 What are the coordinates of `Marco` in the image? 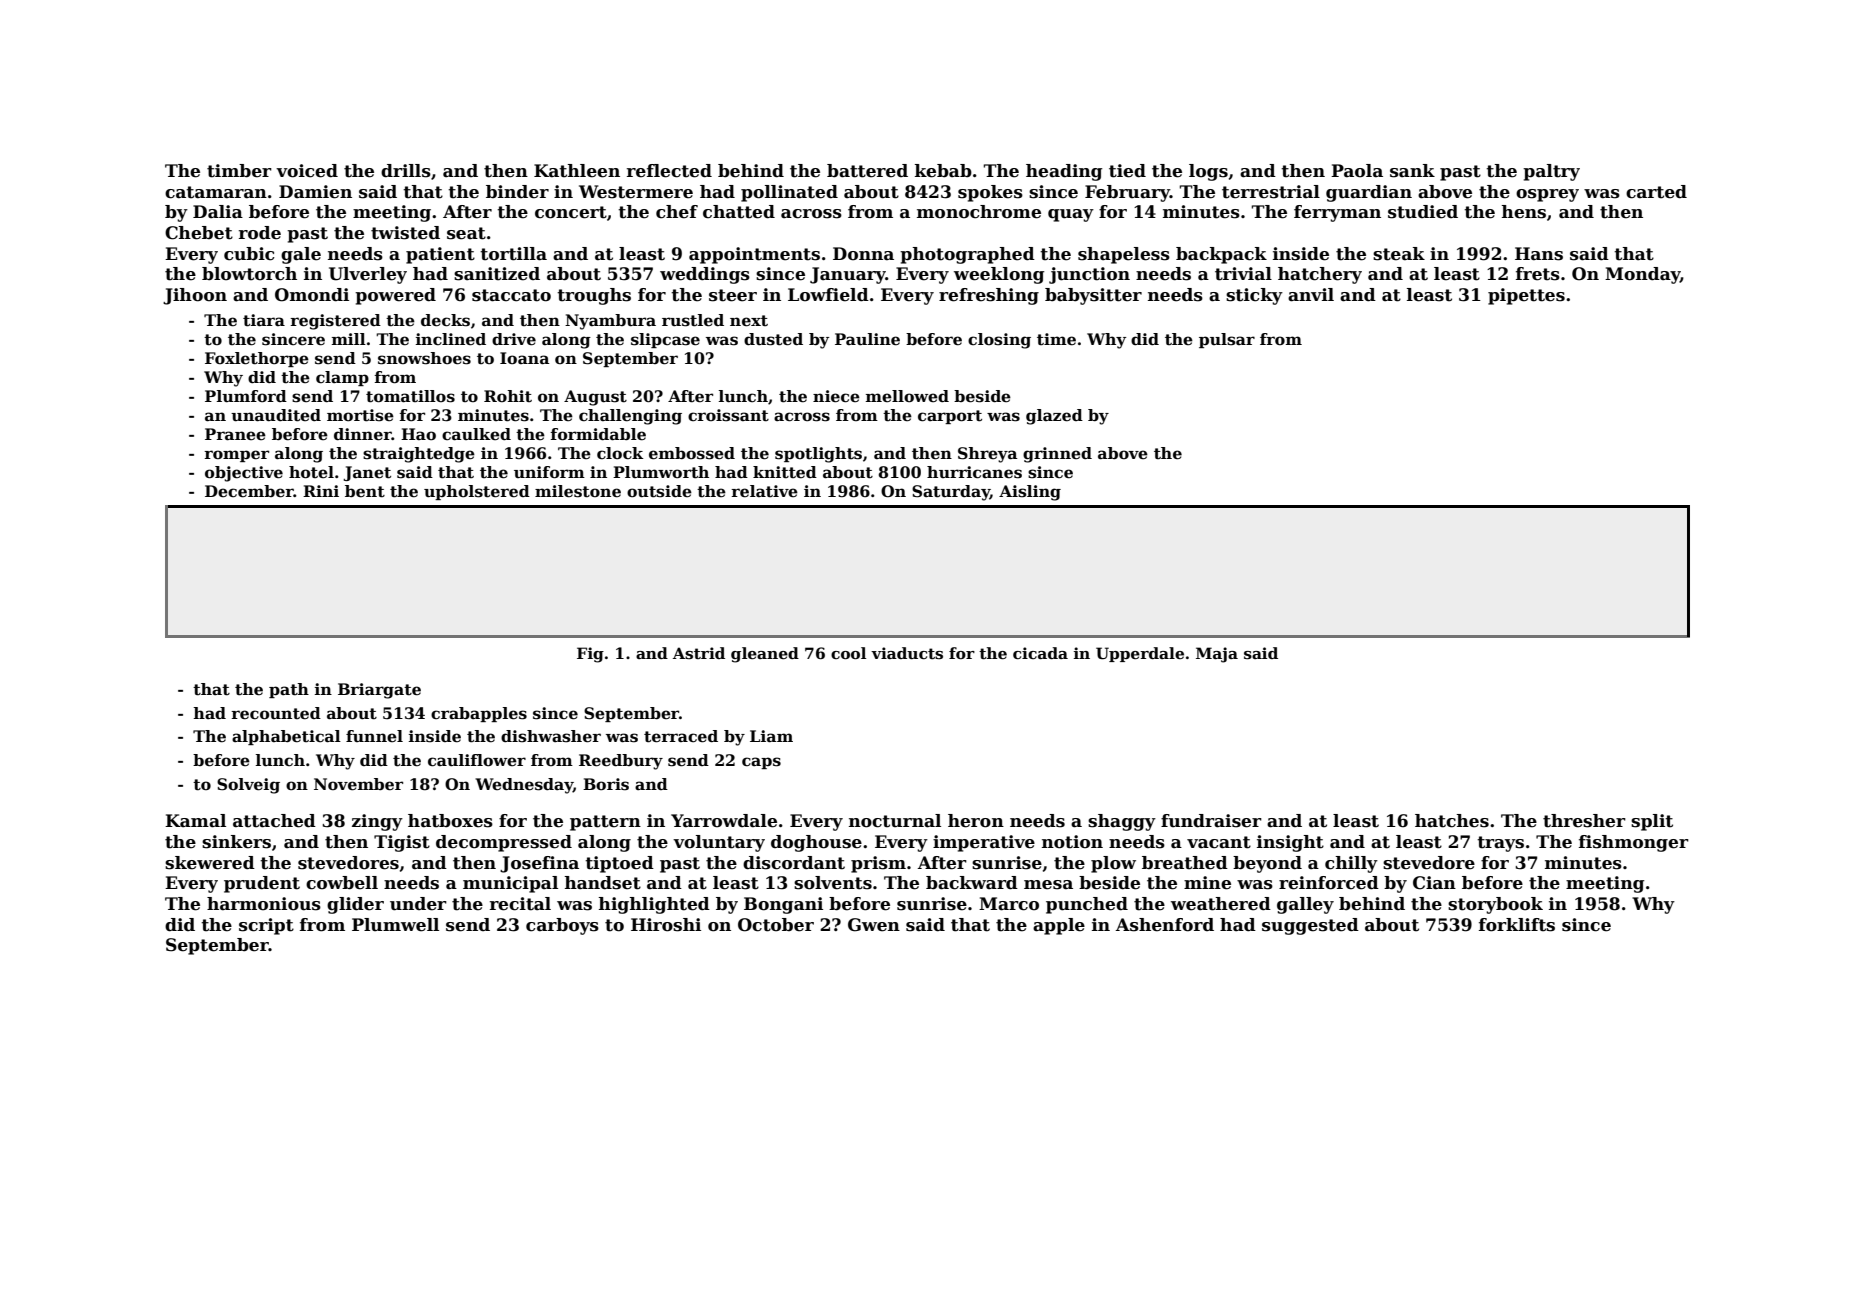 It's located at (1009, 904).
